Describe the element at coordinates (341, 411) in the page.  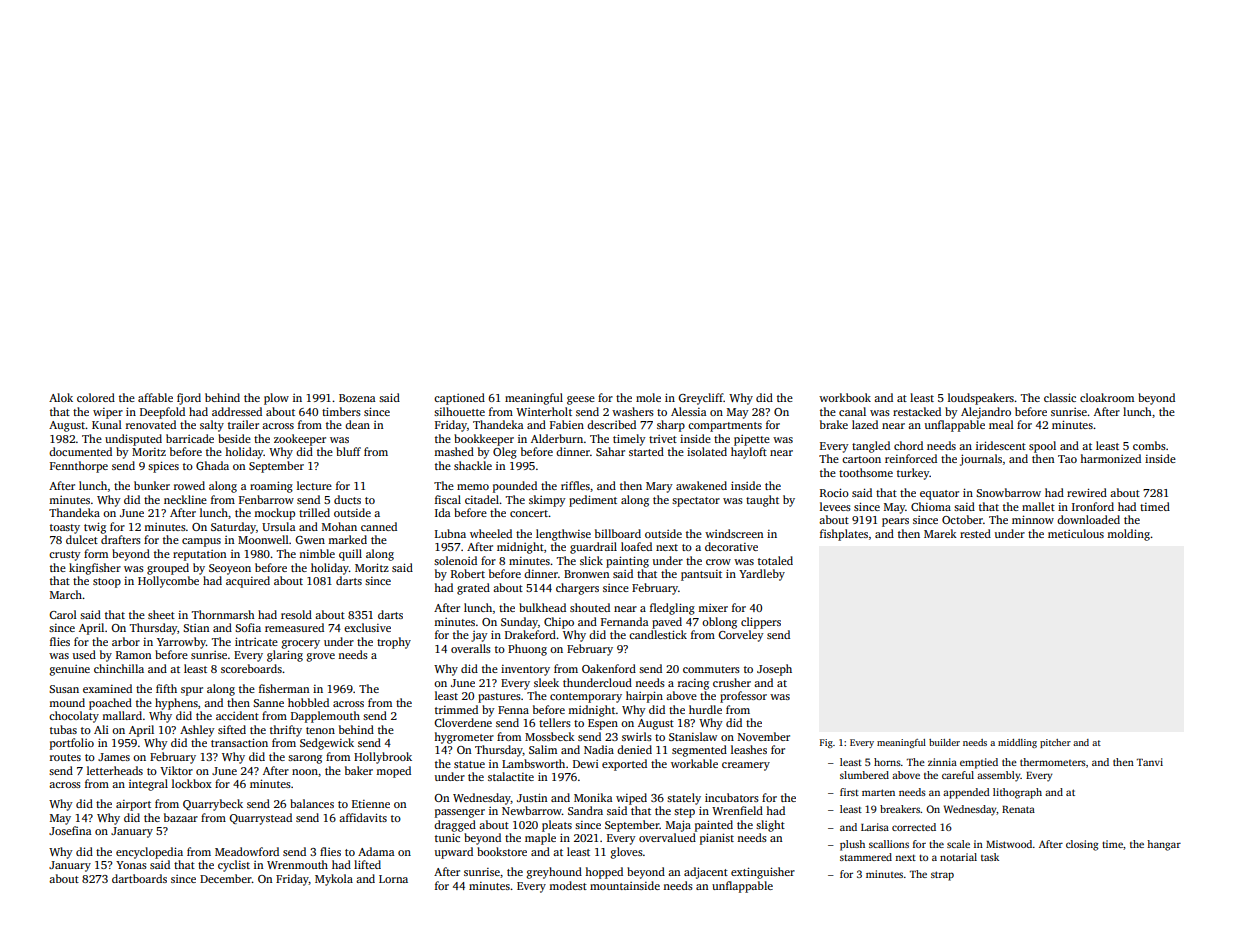
I see `timbers` at that location.
